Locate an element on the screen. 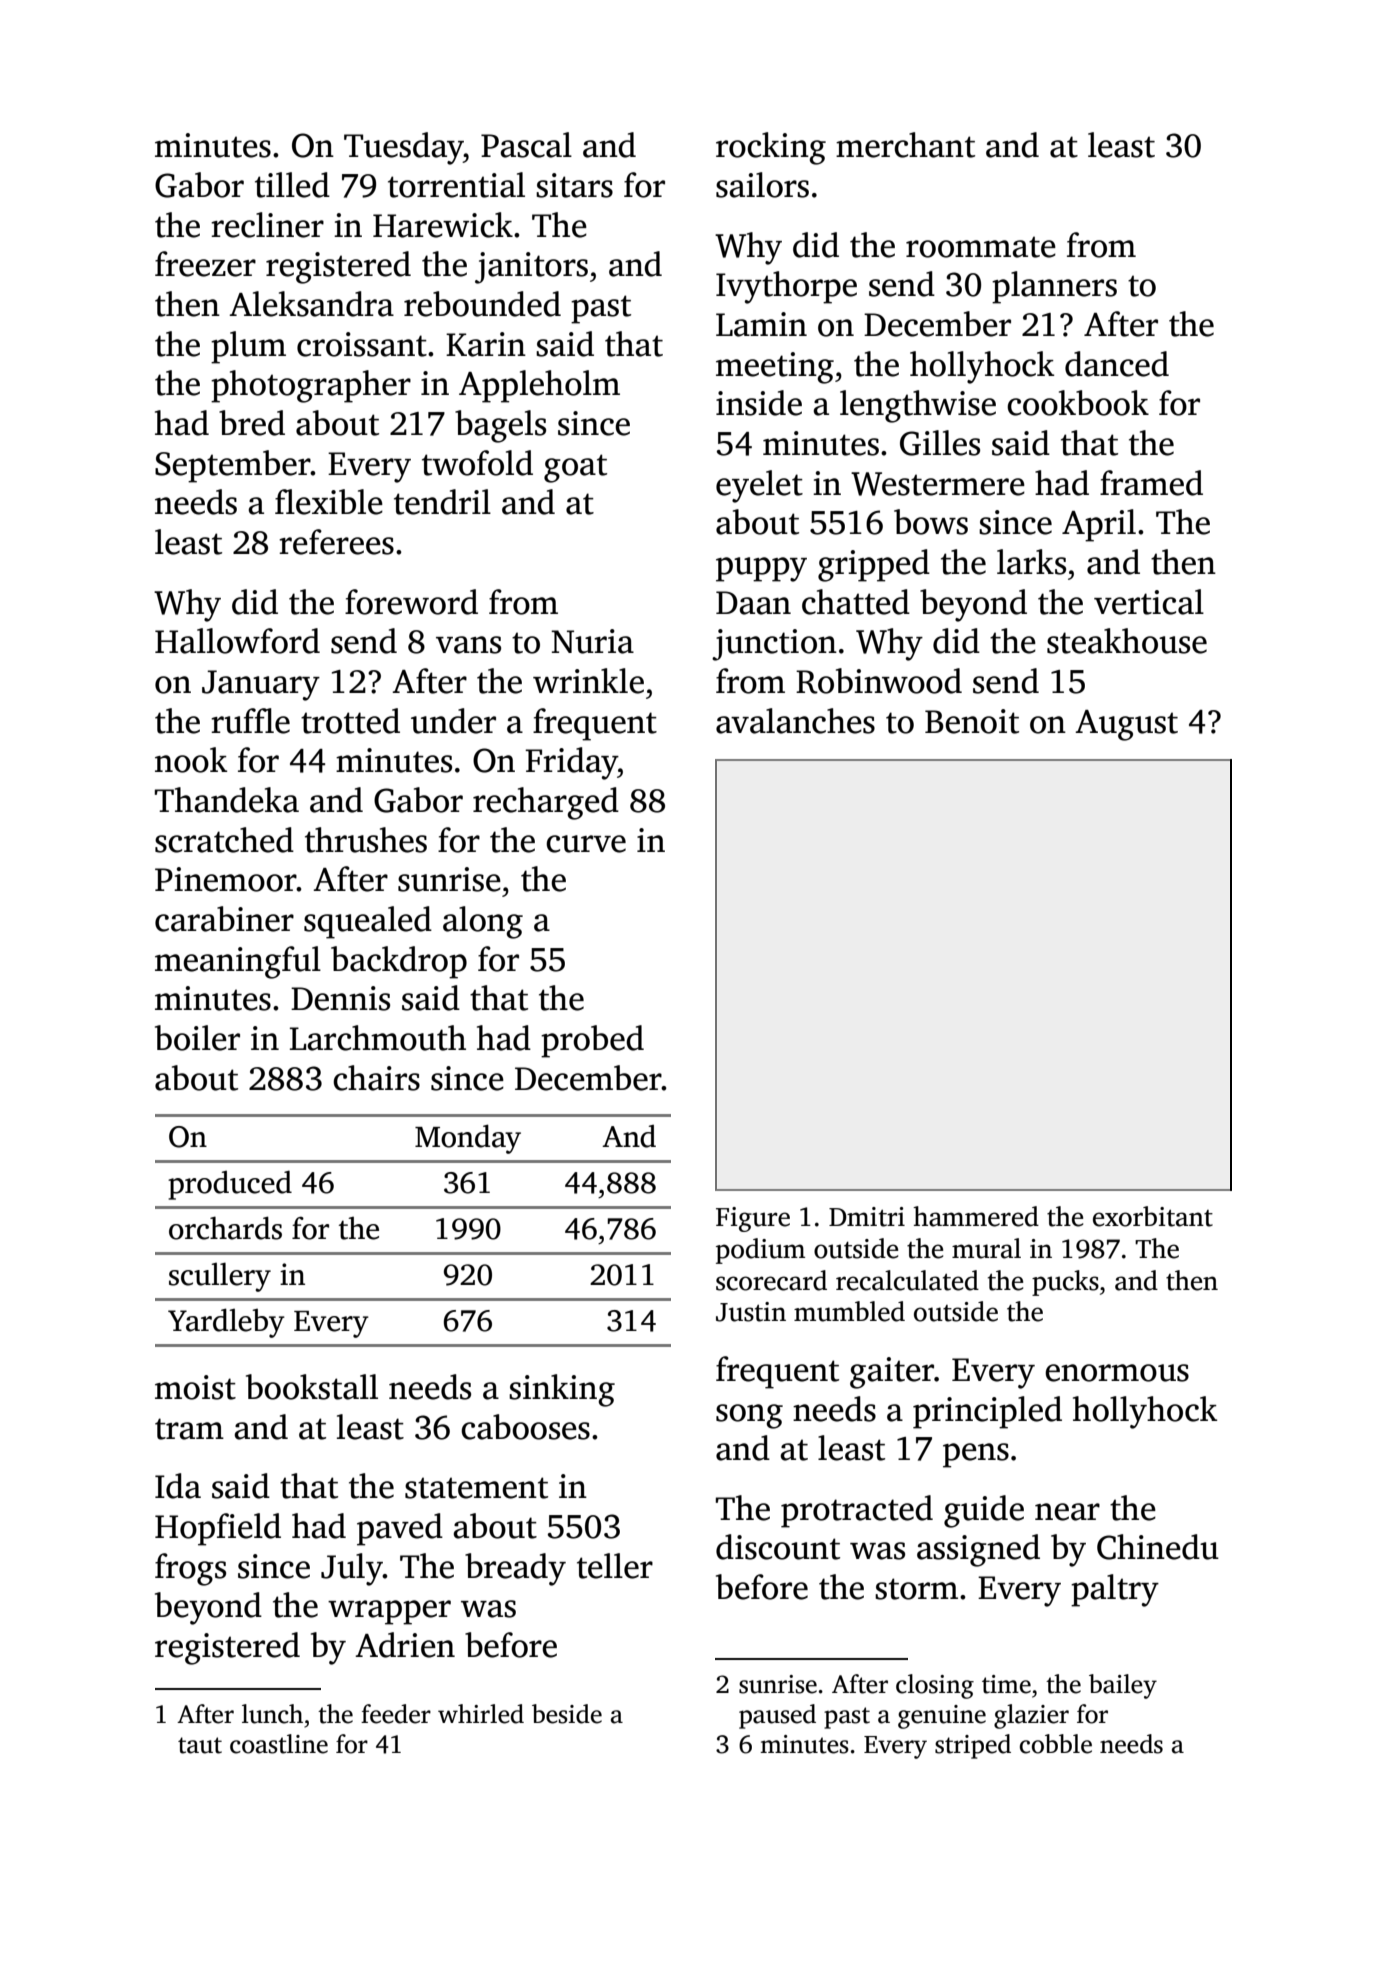 The width and height of the screenshot is (1386, 1969). Tuesday is located at coordinates (404, 148).
